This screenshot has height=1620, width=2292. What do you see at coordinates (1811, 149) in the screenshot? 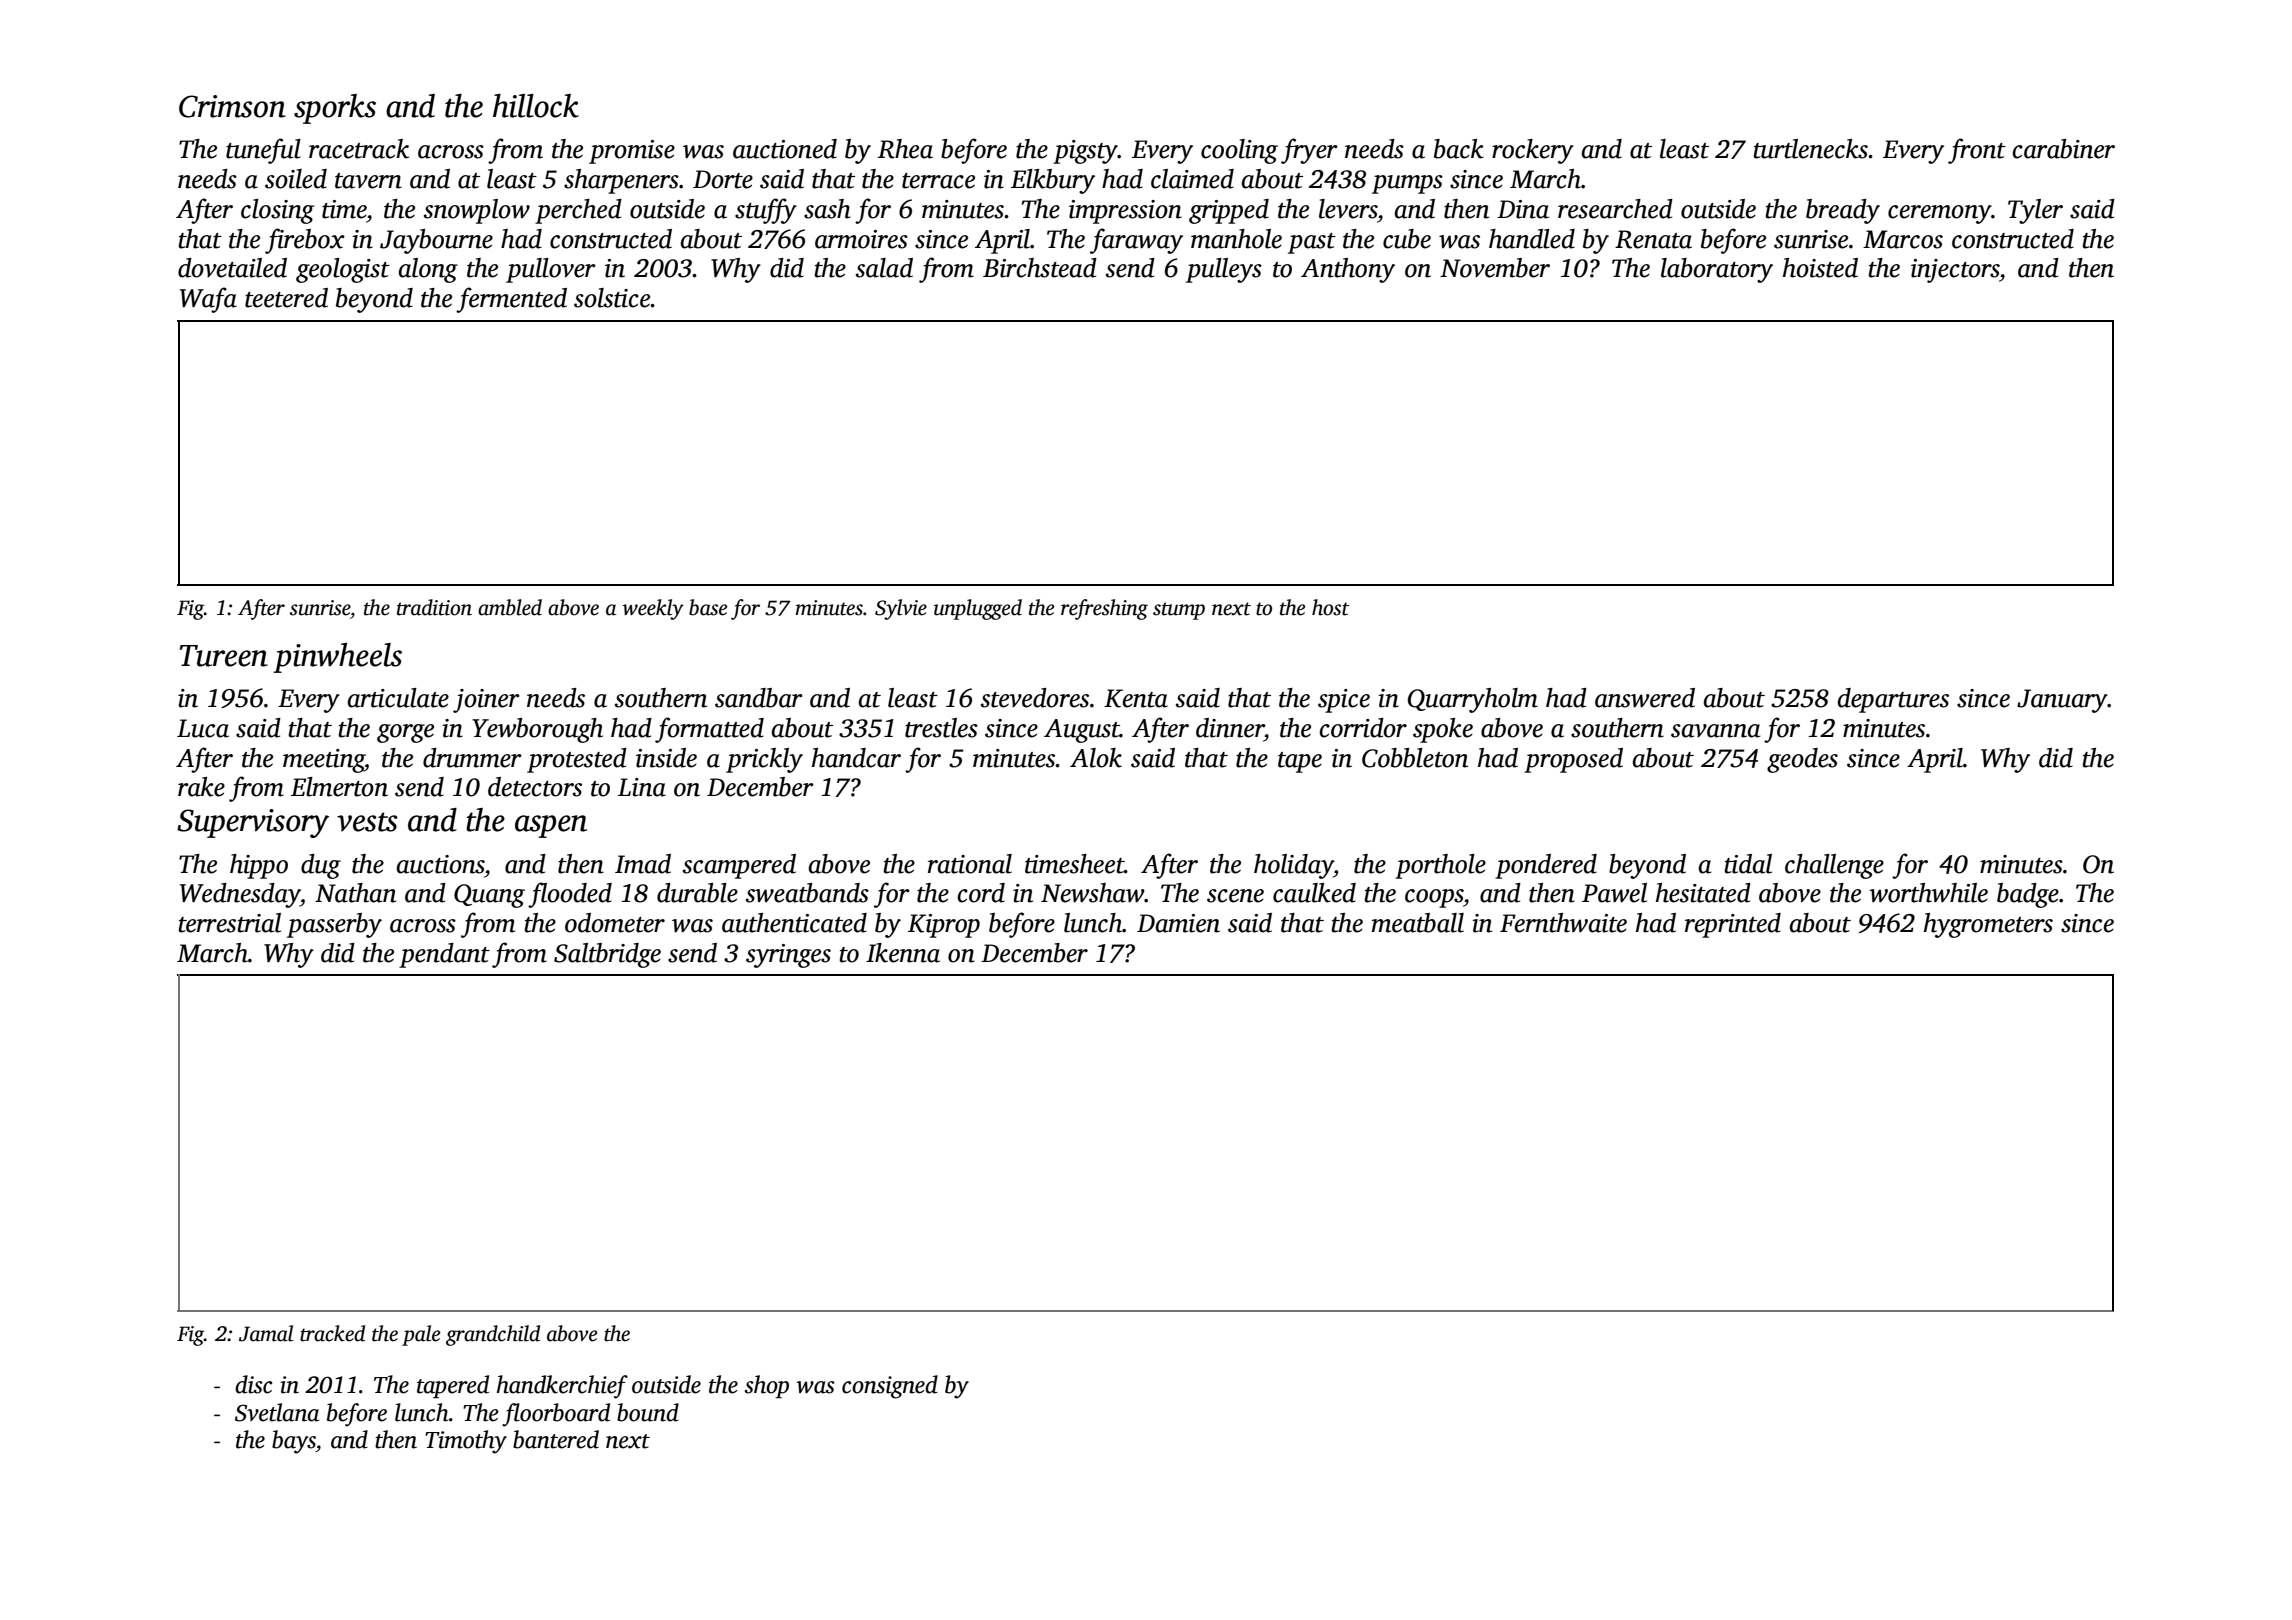
I see `turtlenecks` at bounding box center [1811, 149].
